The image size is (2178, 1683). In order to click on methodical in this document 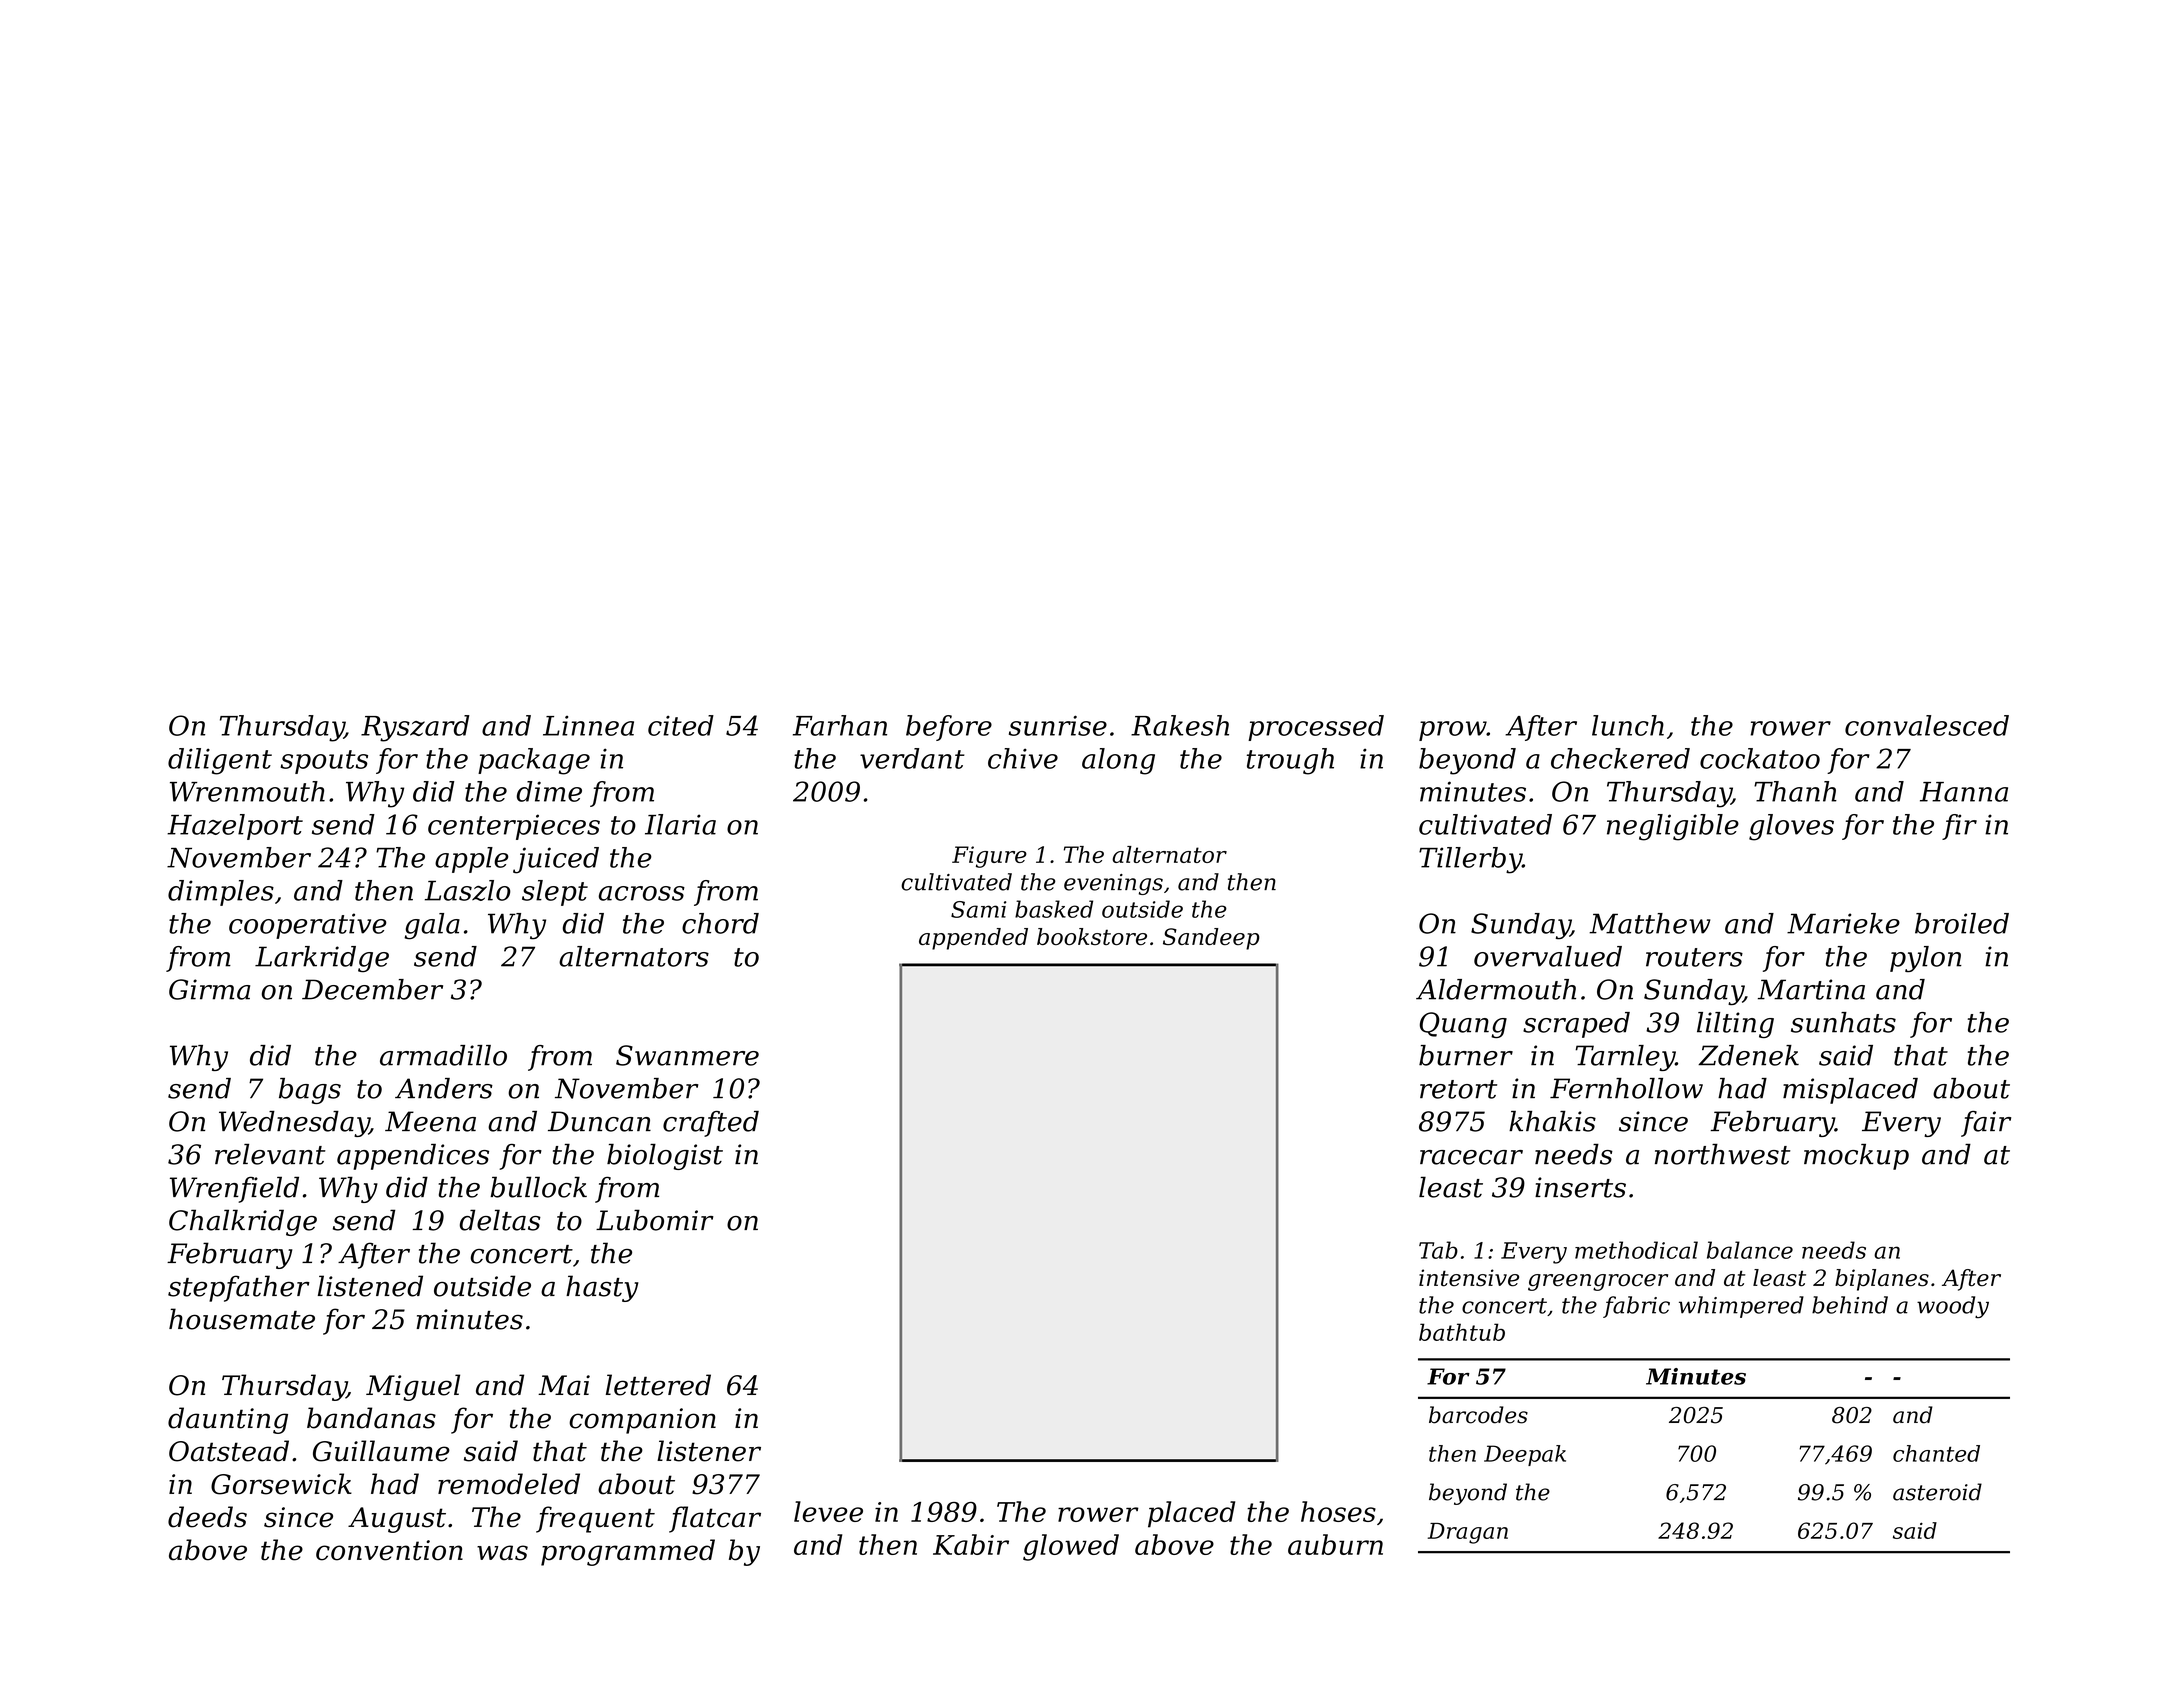, I will do `click(1636, 1250)`.
